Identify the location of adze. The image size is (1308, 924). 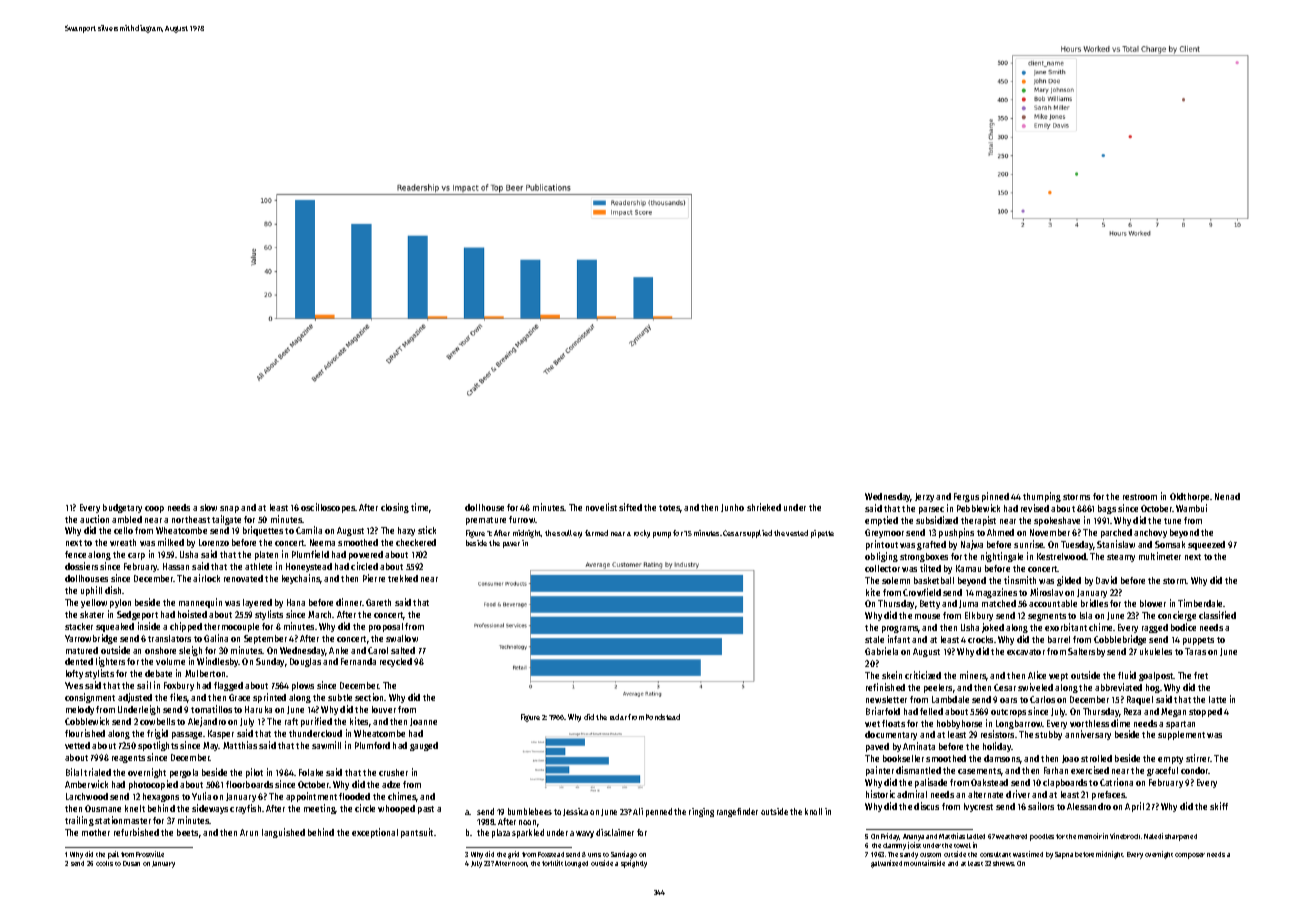
(391, 784).
